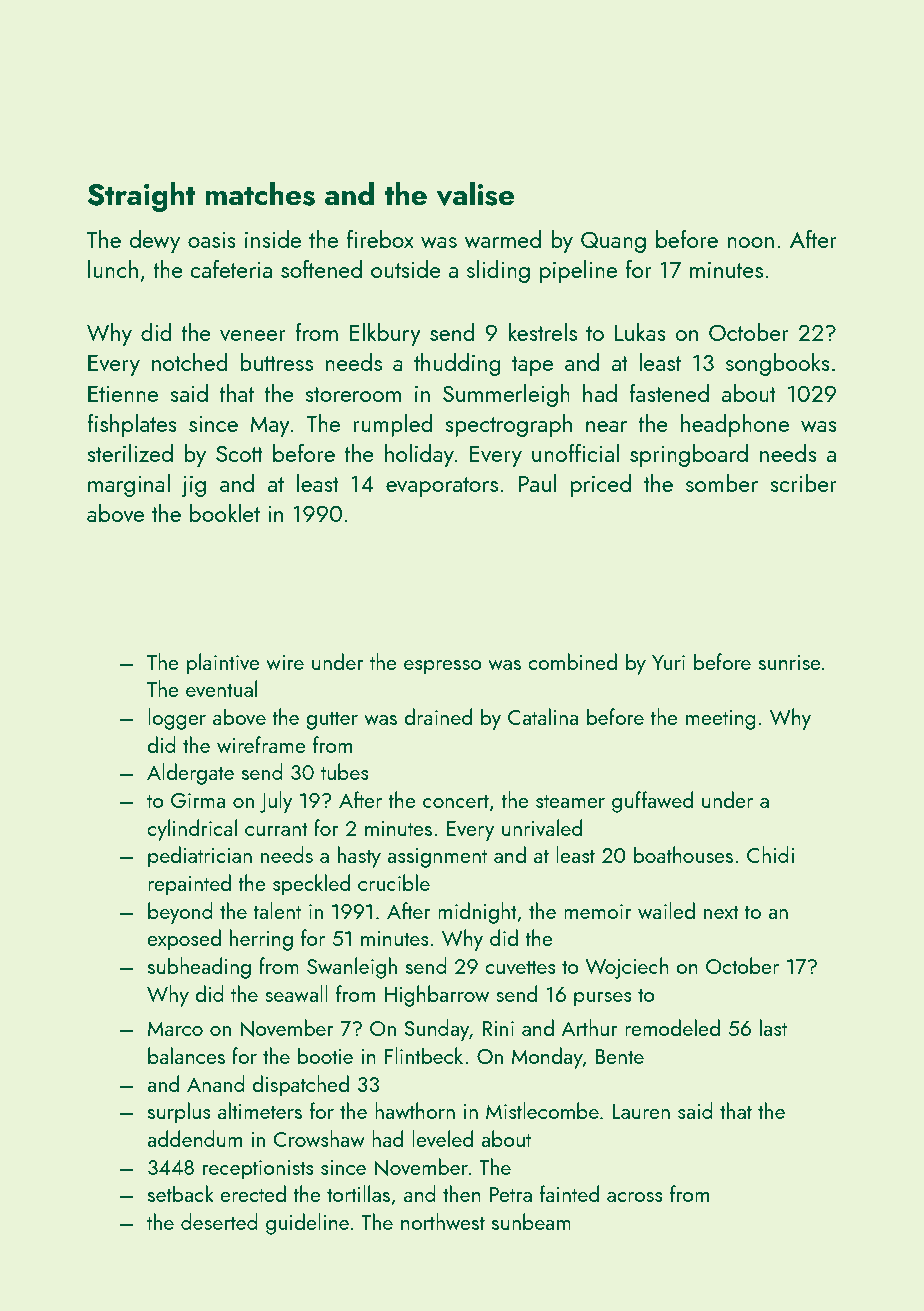 This page has height=1311, width=924. What do you see at coordinates (184, 940) in the page?
I see `exposed` at bounding box center [184, 940].
